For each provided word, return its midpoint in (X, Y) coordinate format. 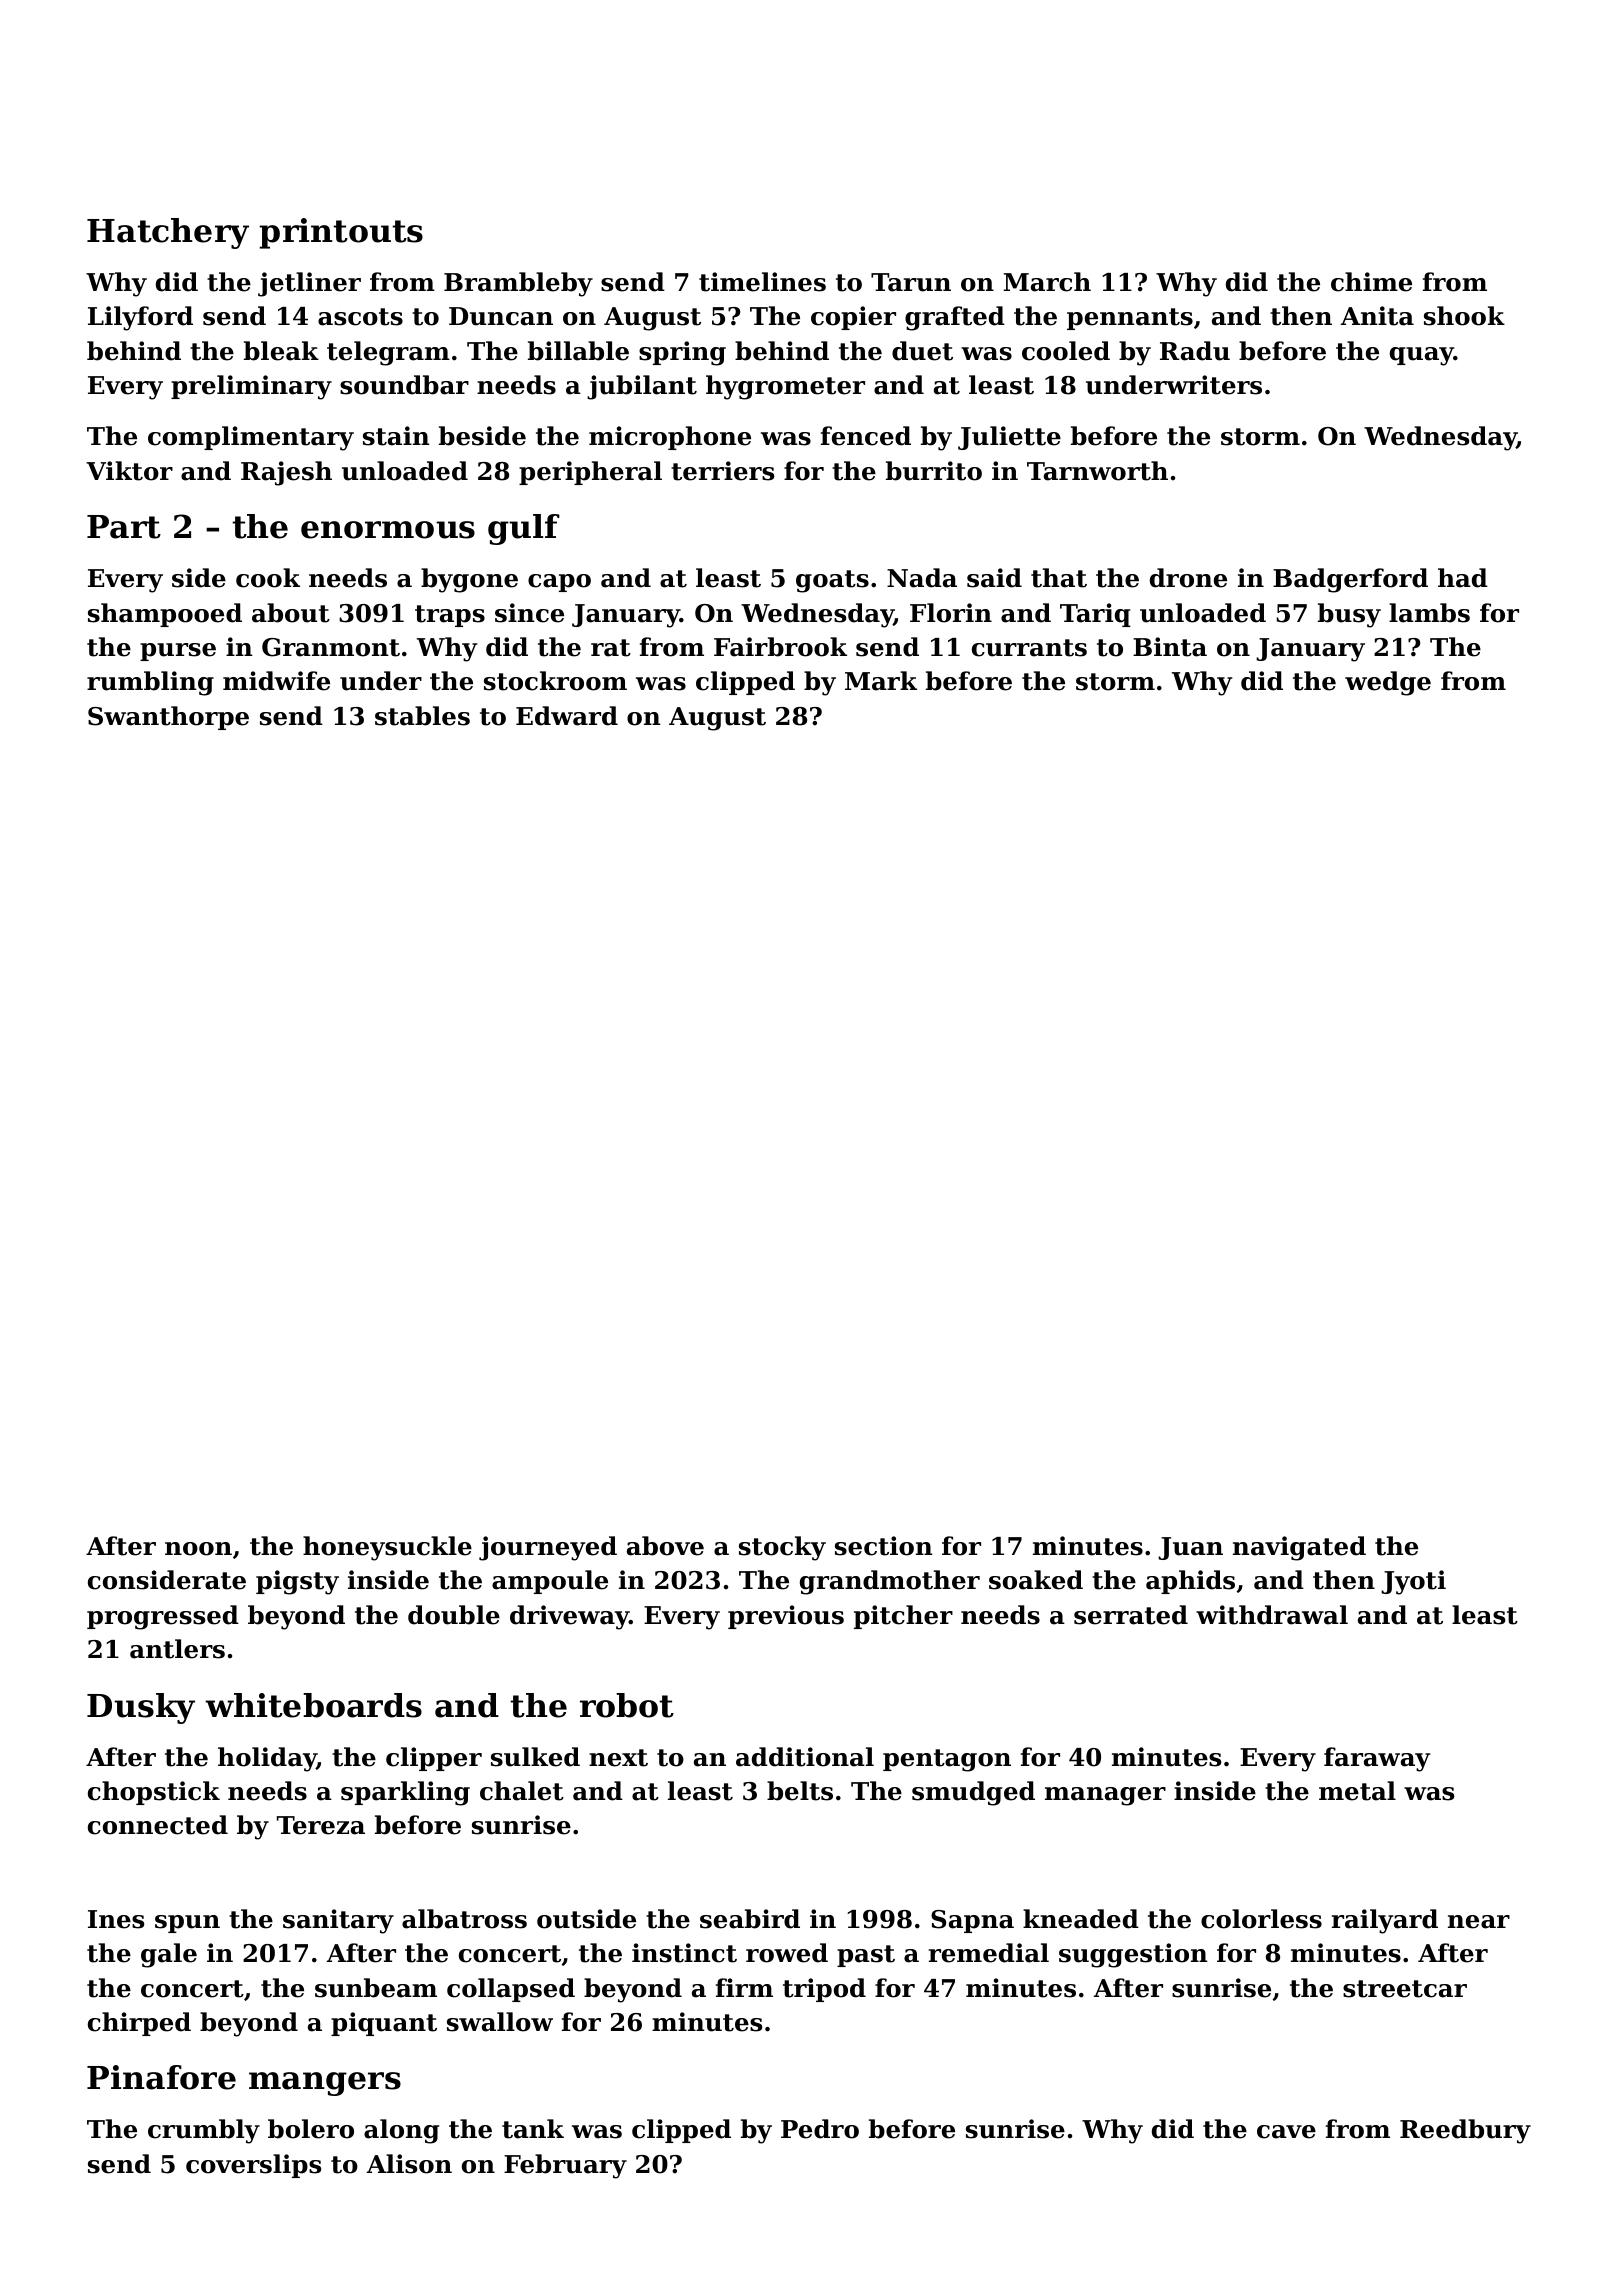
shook (1464, 316)
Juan (1190, 1548)
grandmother (890, 1582)
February (565, 2166)
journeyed (548, 1548)
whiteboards (313, 1705)
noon (198, 1549)
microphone (670, 438)
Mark (881, 681)
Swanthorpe (168, 718)
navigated (1299, 1548)
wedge (1388, 683)
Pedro (820, 2129)
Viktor (129, 471)
